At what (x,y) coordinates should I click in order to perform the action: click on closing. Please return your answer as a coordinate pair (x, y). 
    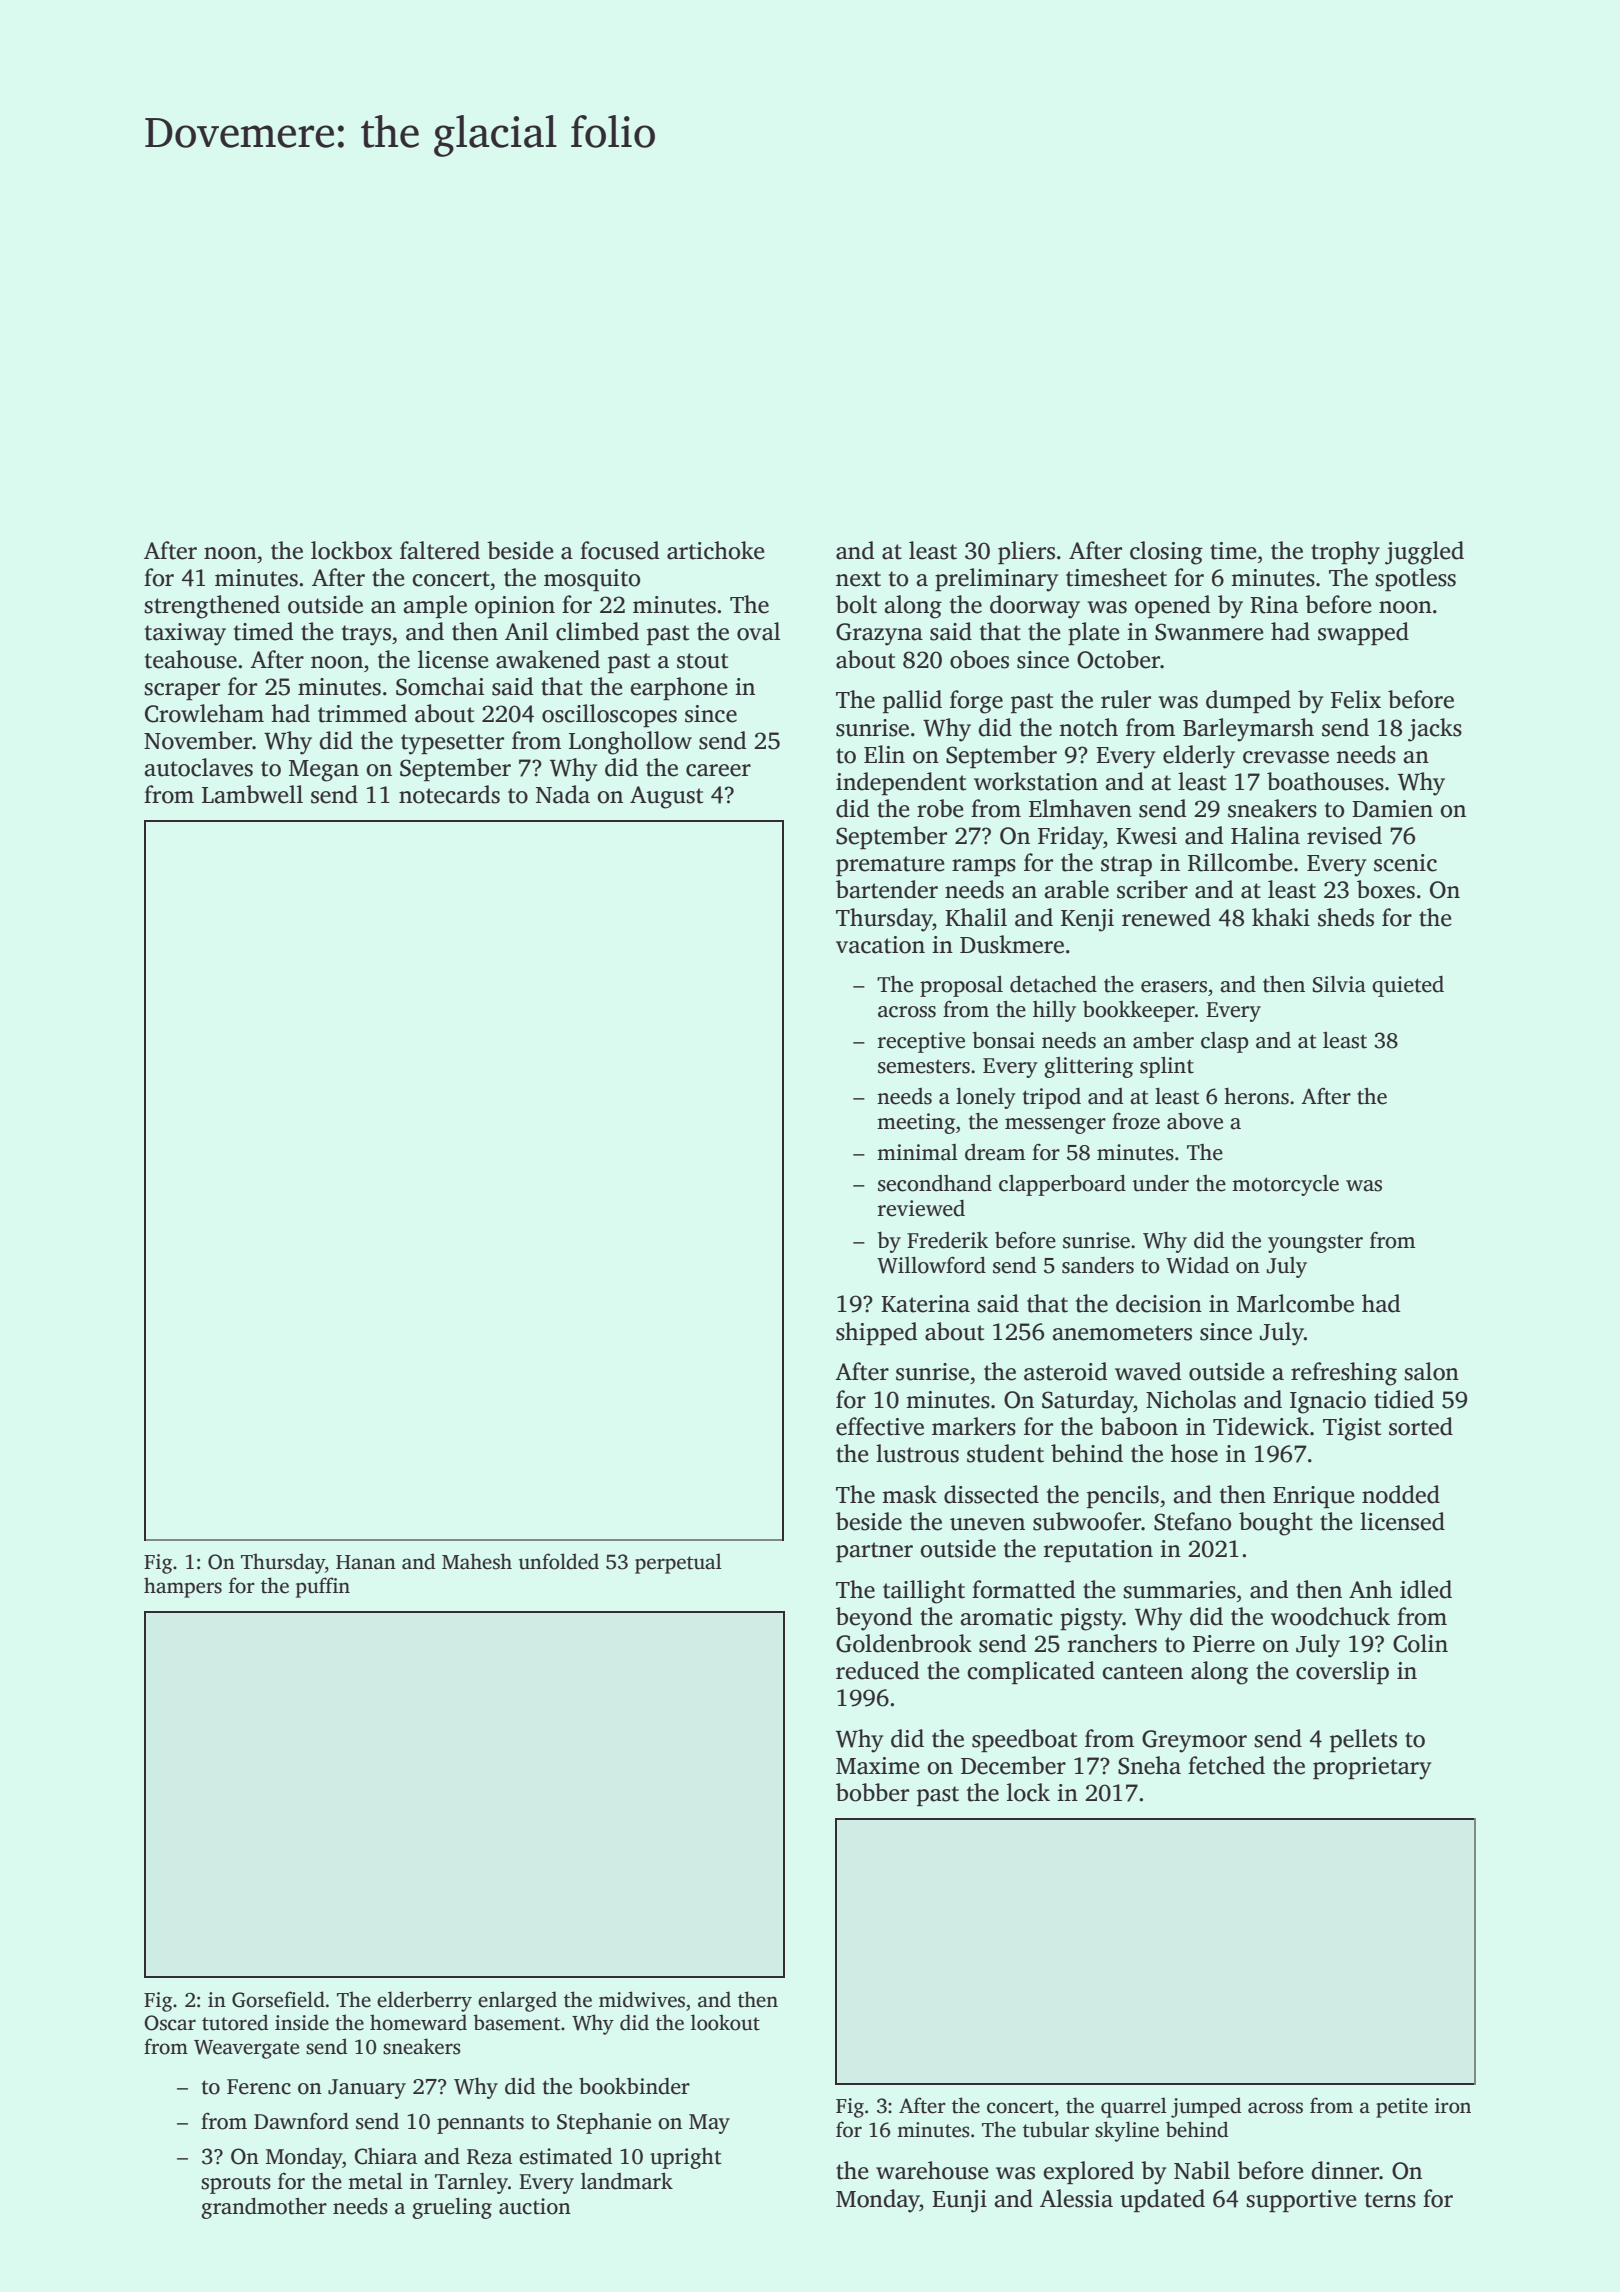
    Looking at the image, I should click on (1166, 553).
